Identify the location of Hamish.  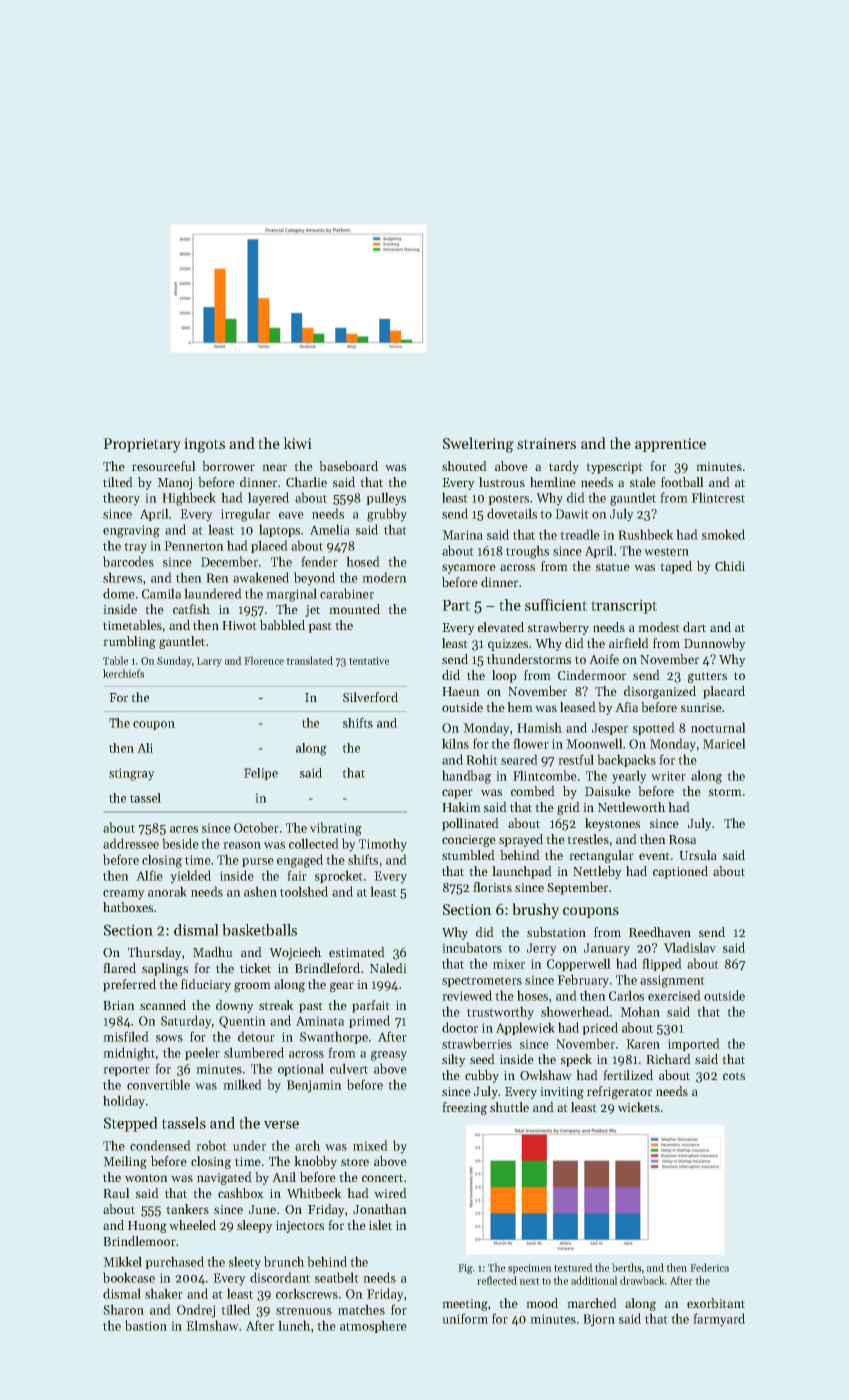
(540, 728).
